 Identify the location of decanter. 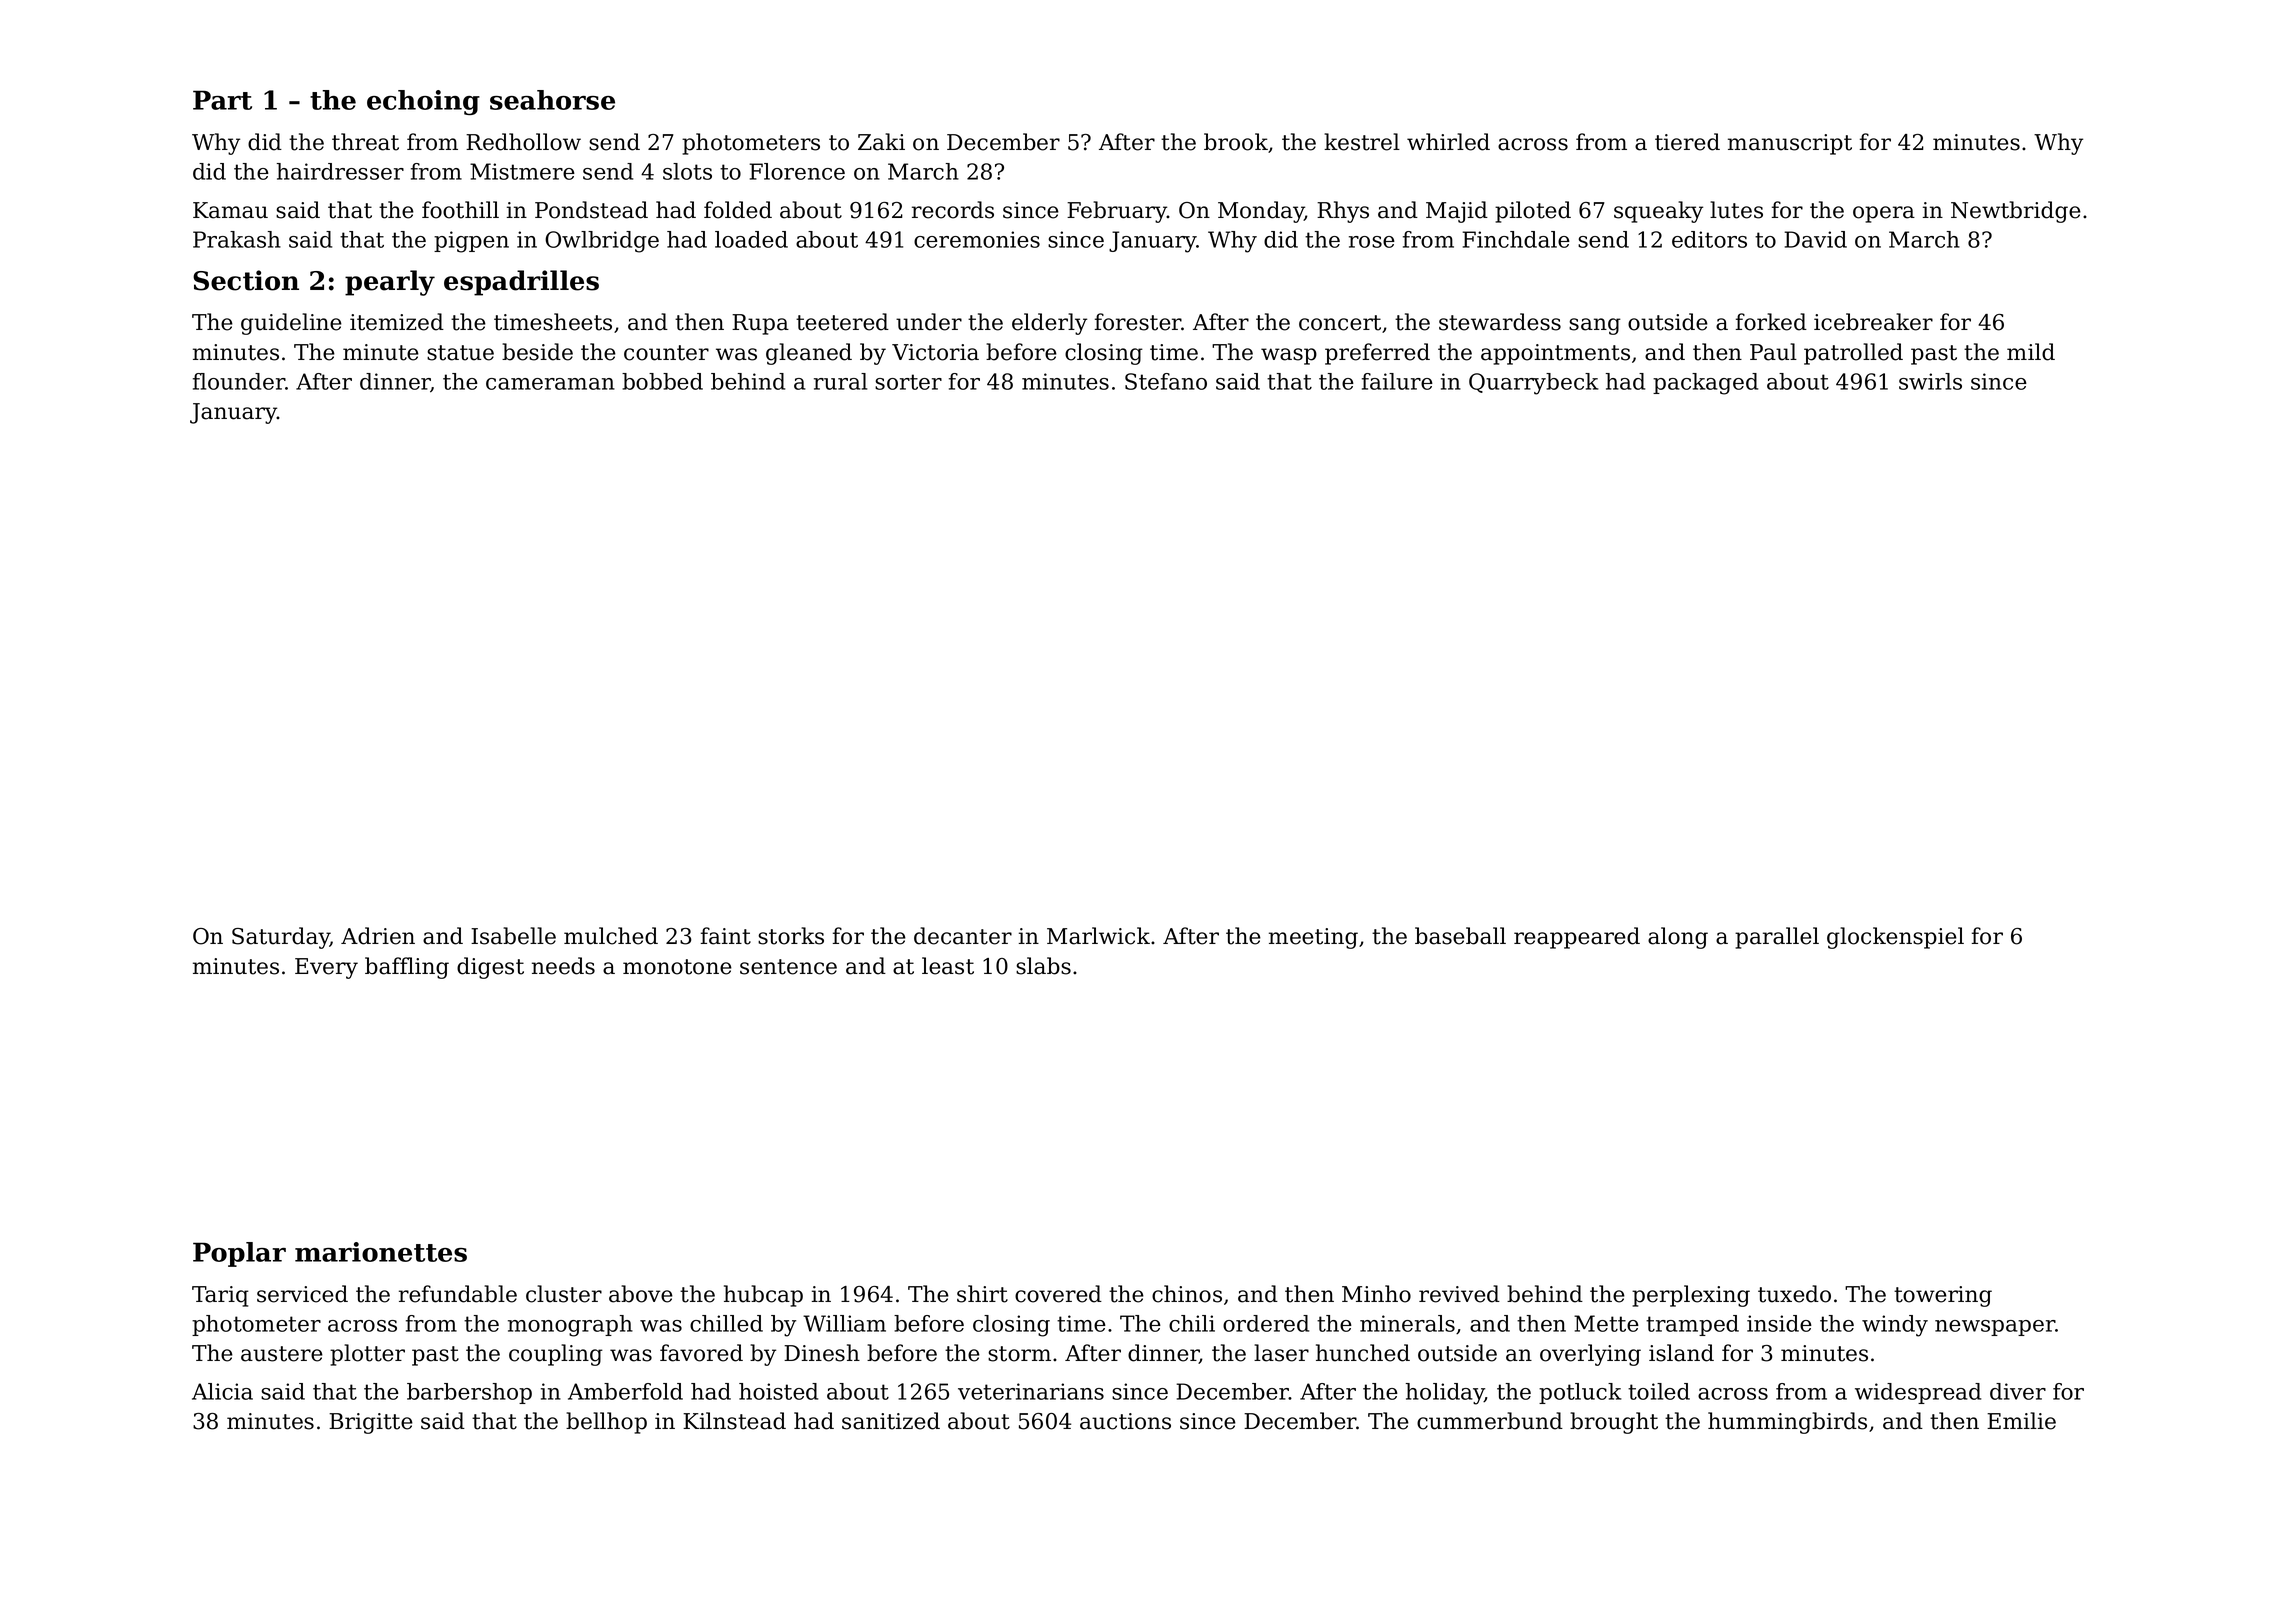
(963, 936).
